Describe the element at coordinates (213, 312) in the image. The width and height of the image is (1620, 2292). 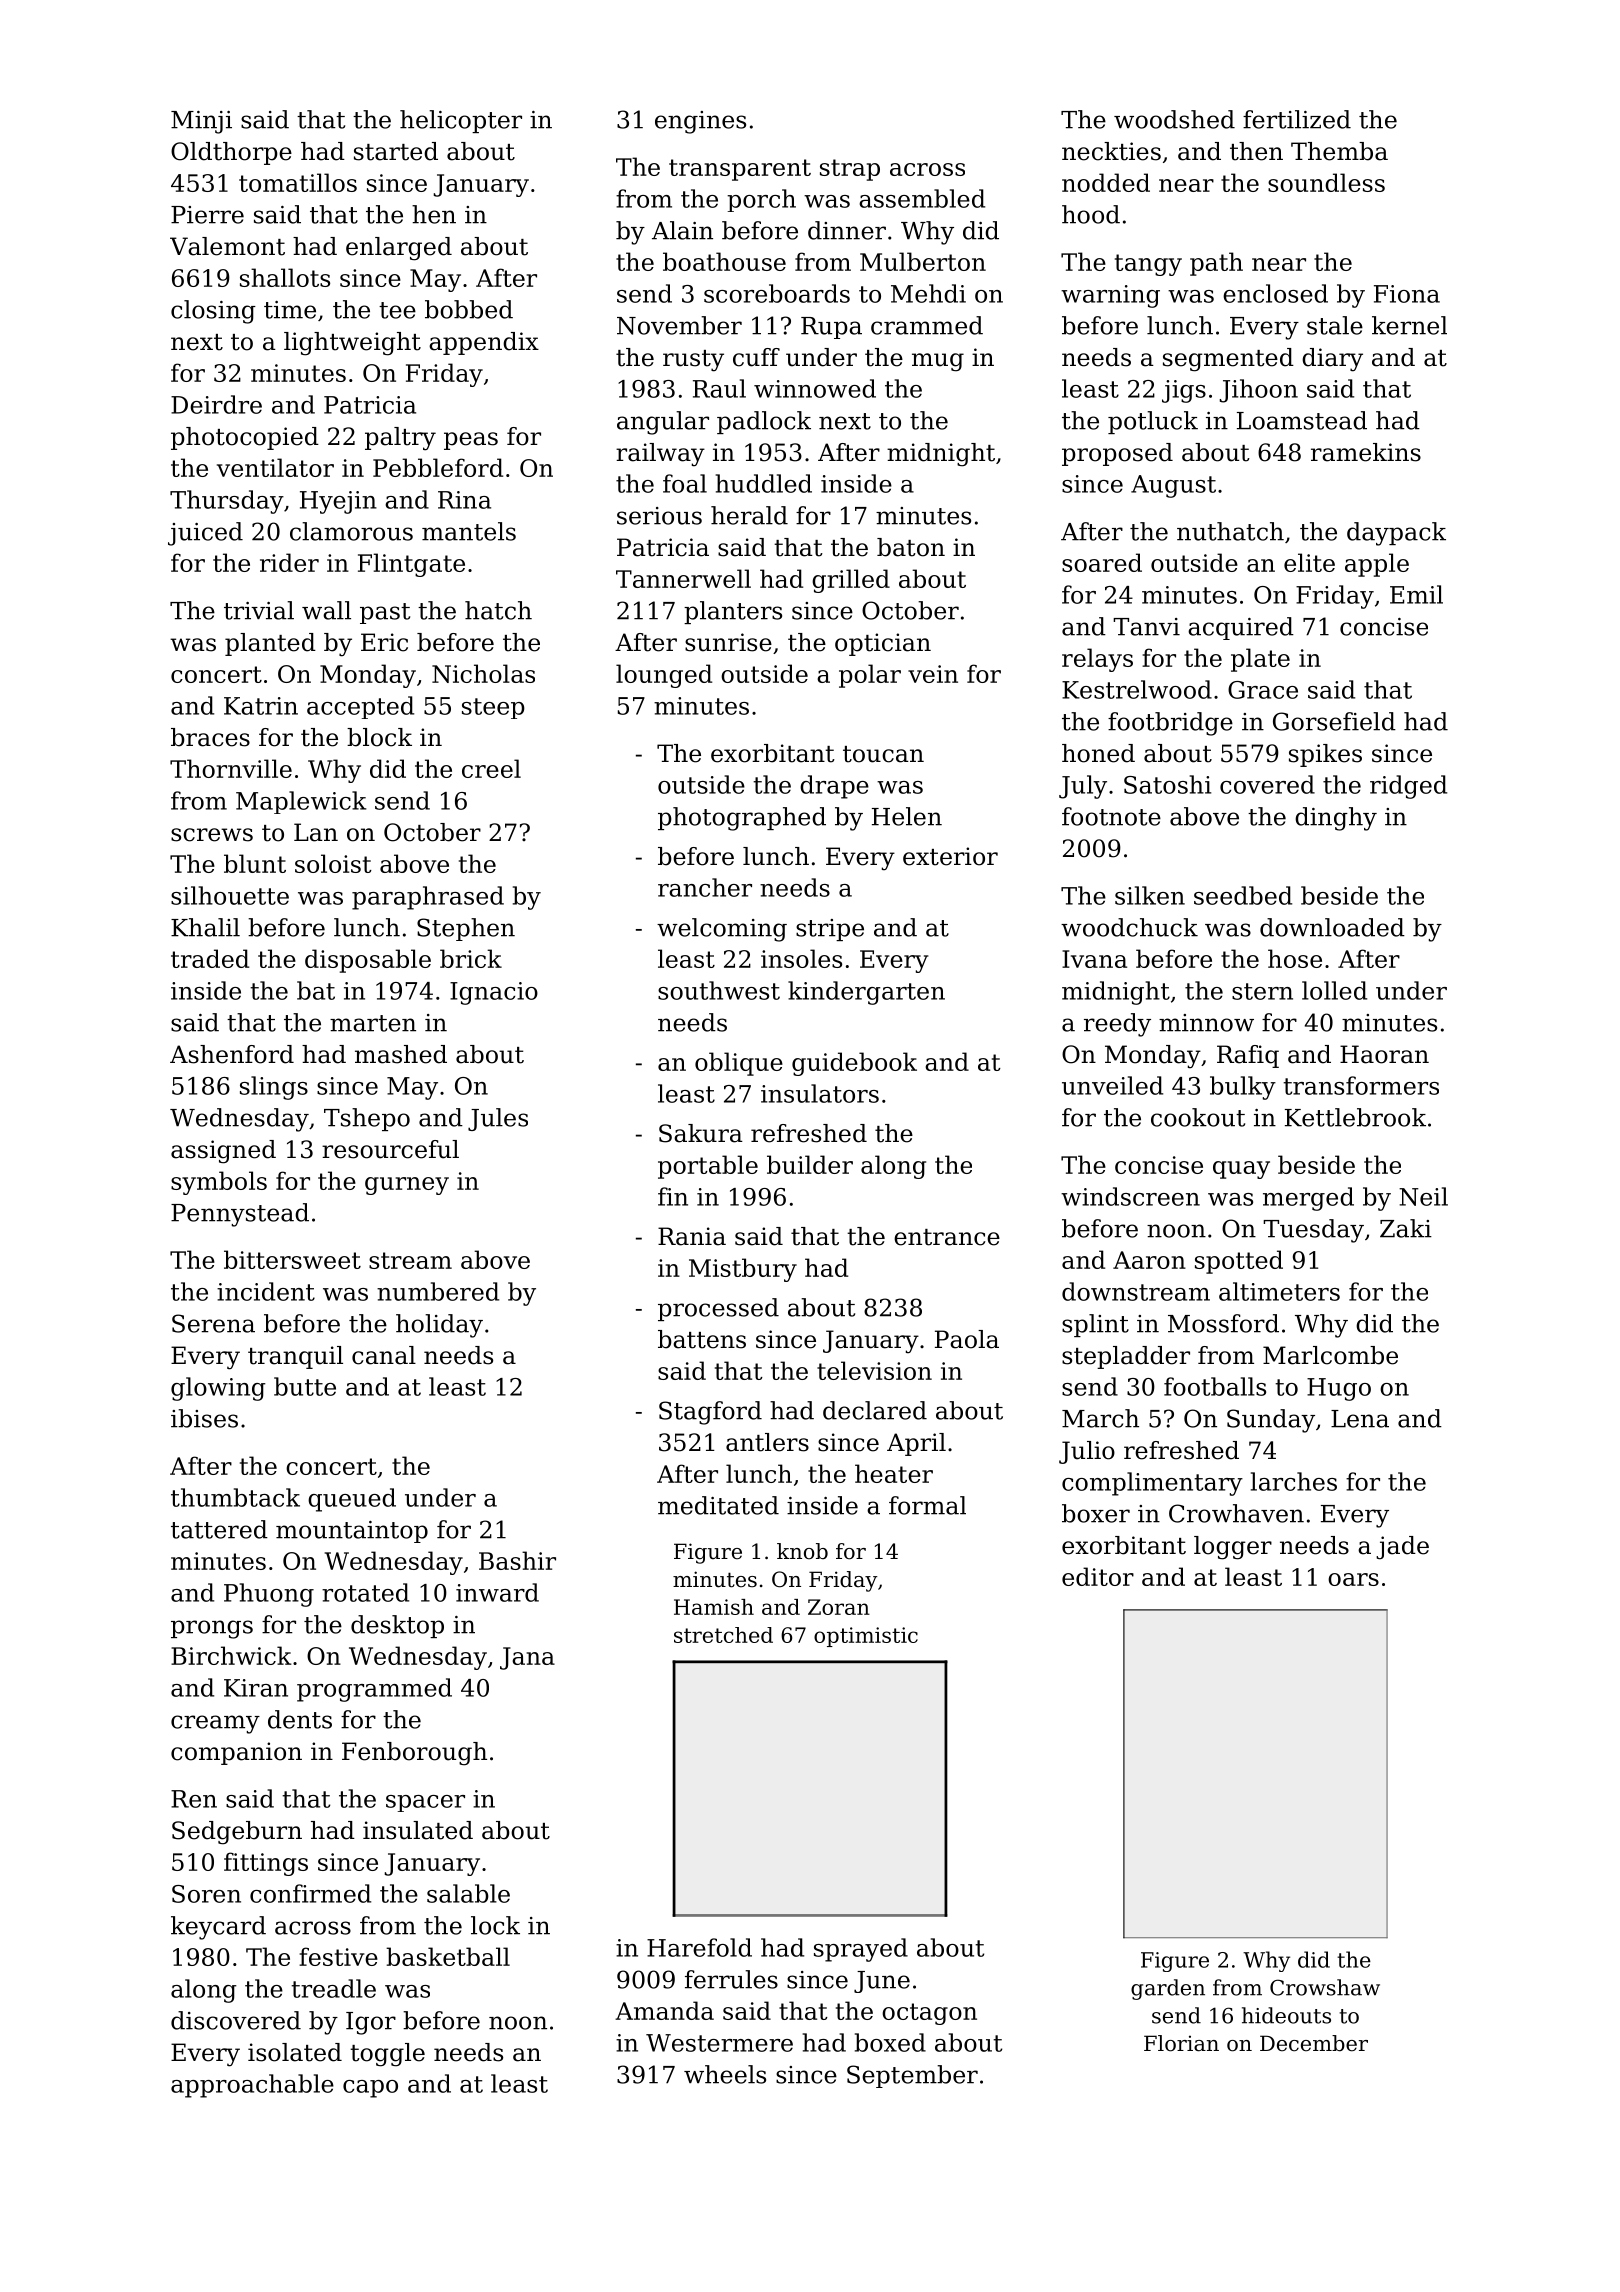
I see `closing` at that location.
